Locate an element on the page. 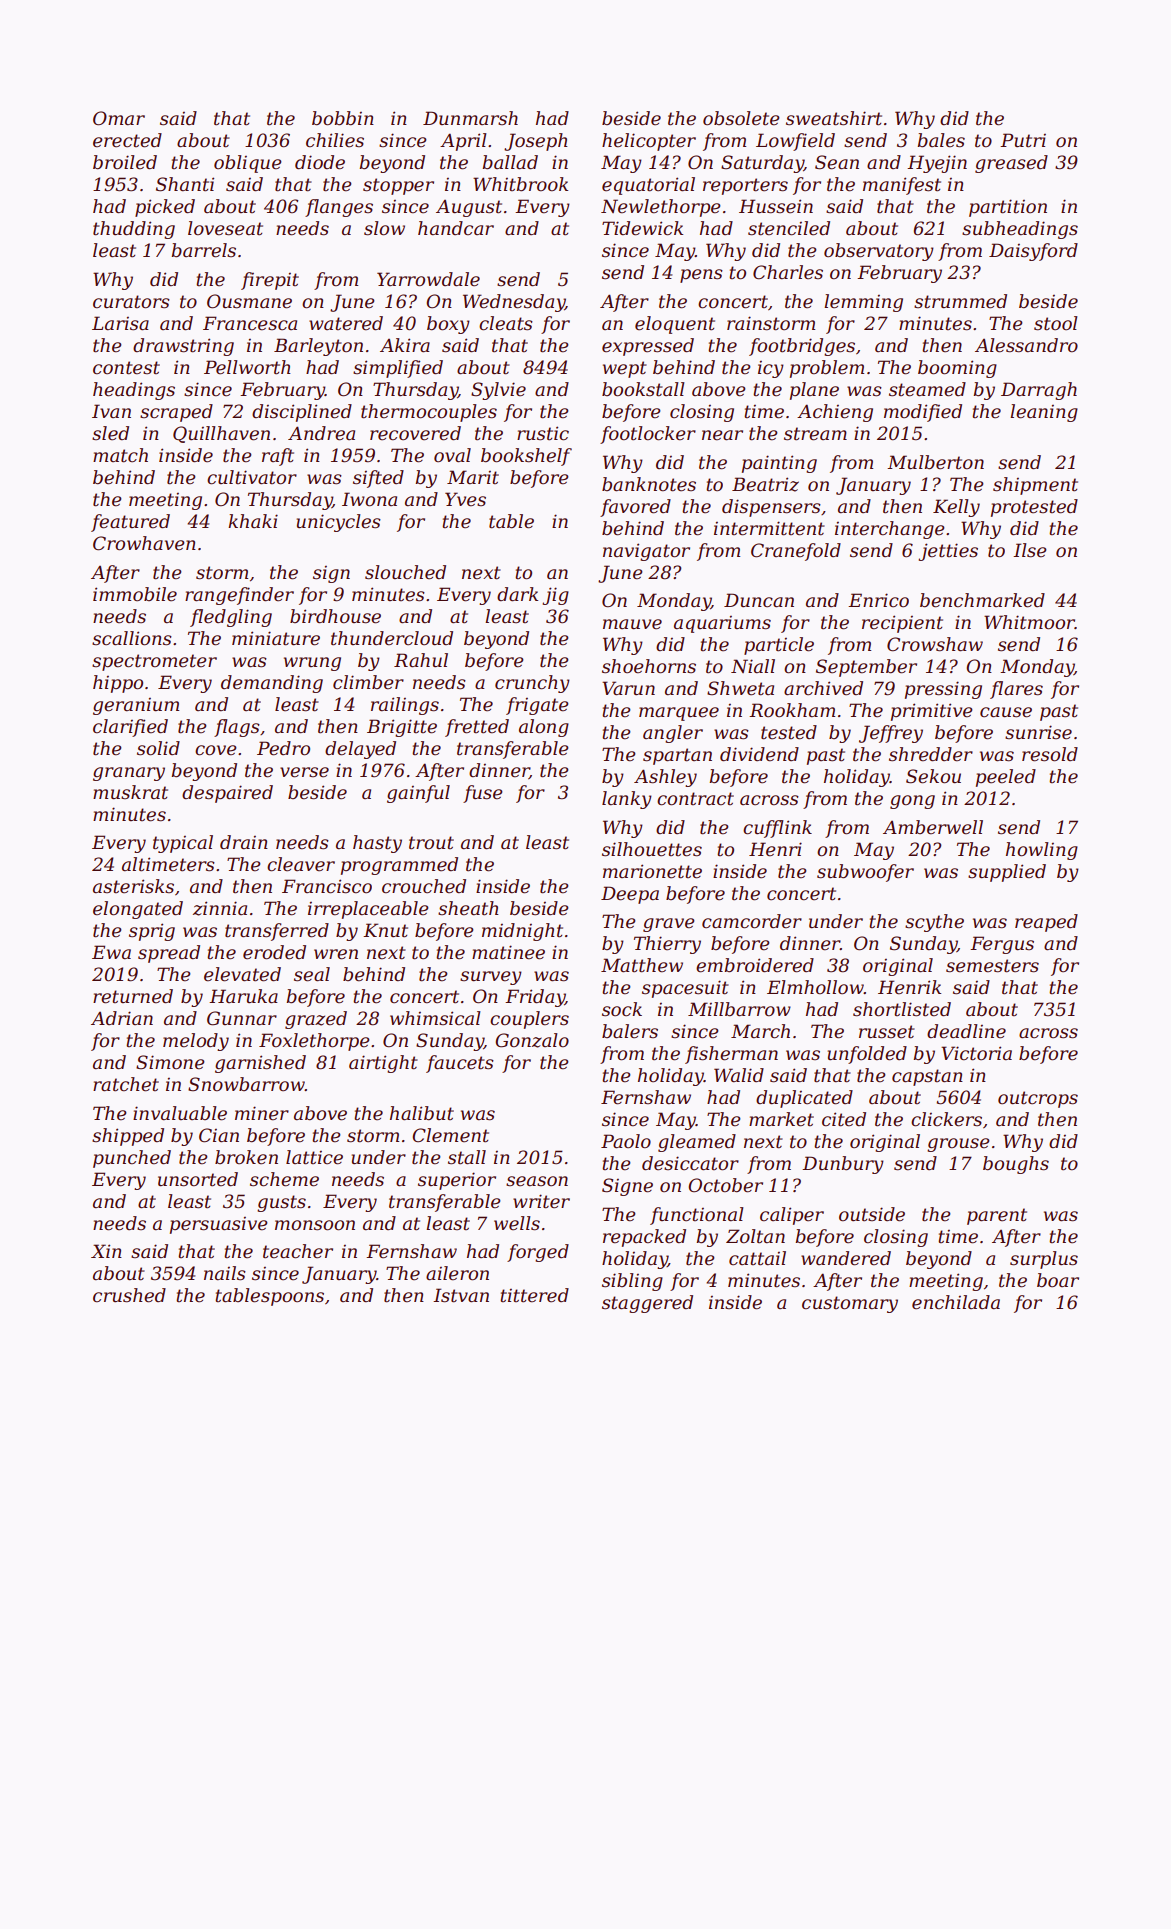  erected is located at coordinates (127, 140).
